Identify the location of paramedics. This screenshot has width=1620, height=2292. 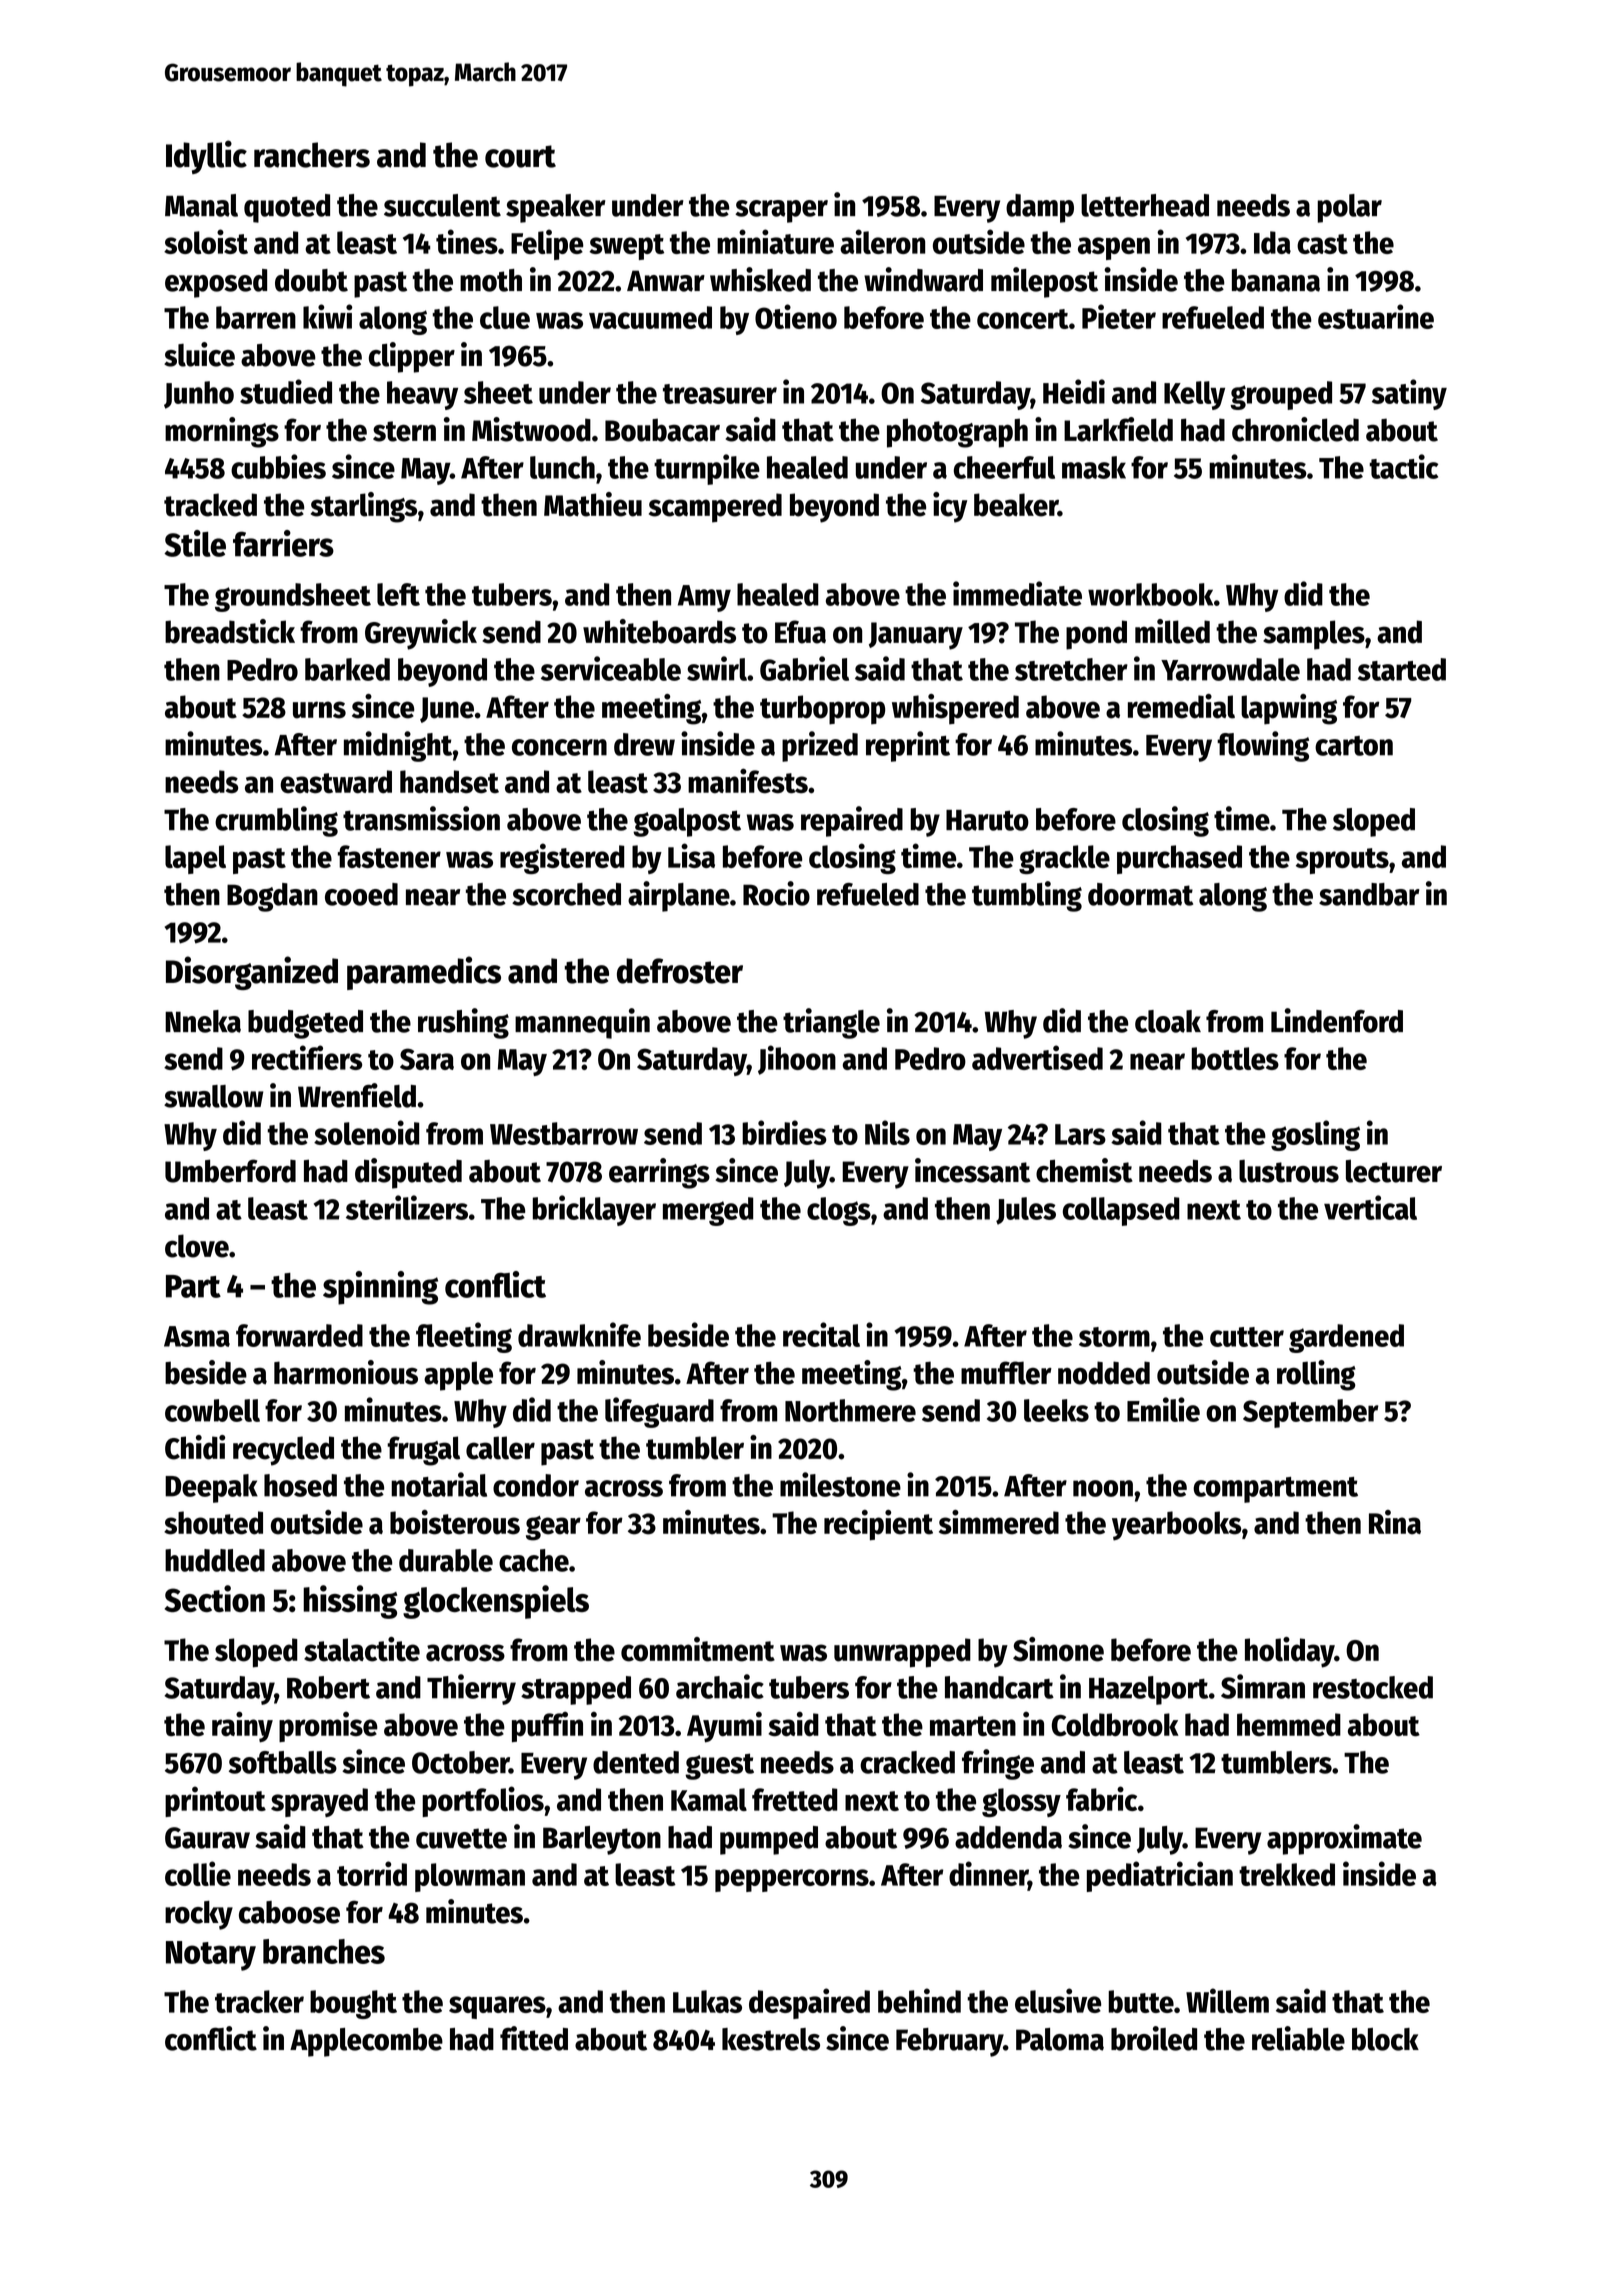
(424, 973).
